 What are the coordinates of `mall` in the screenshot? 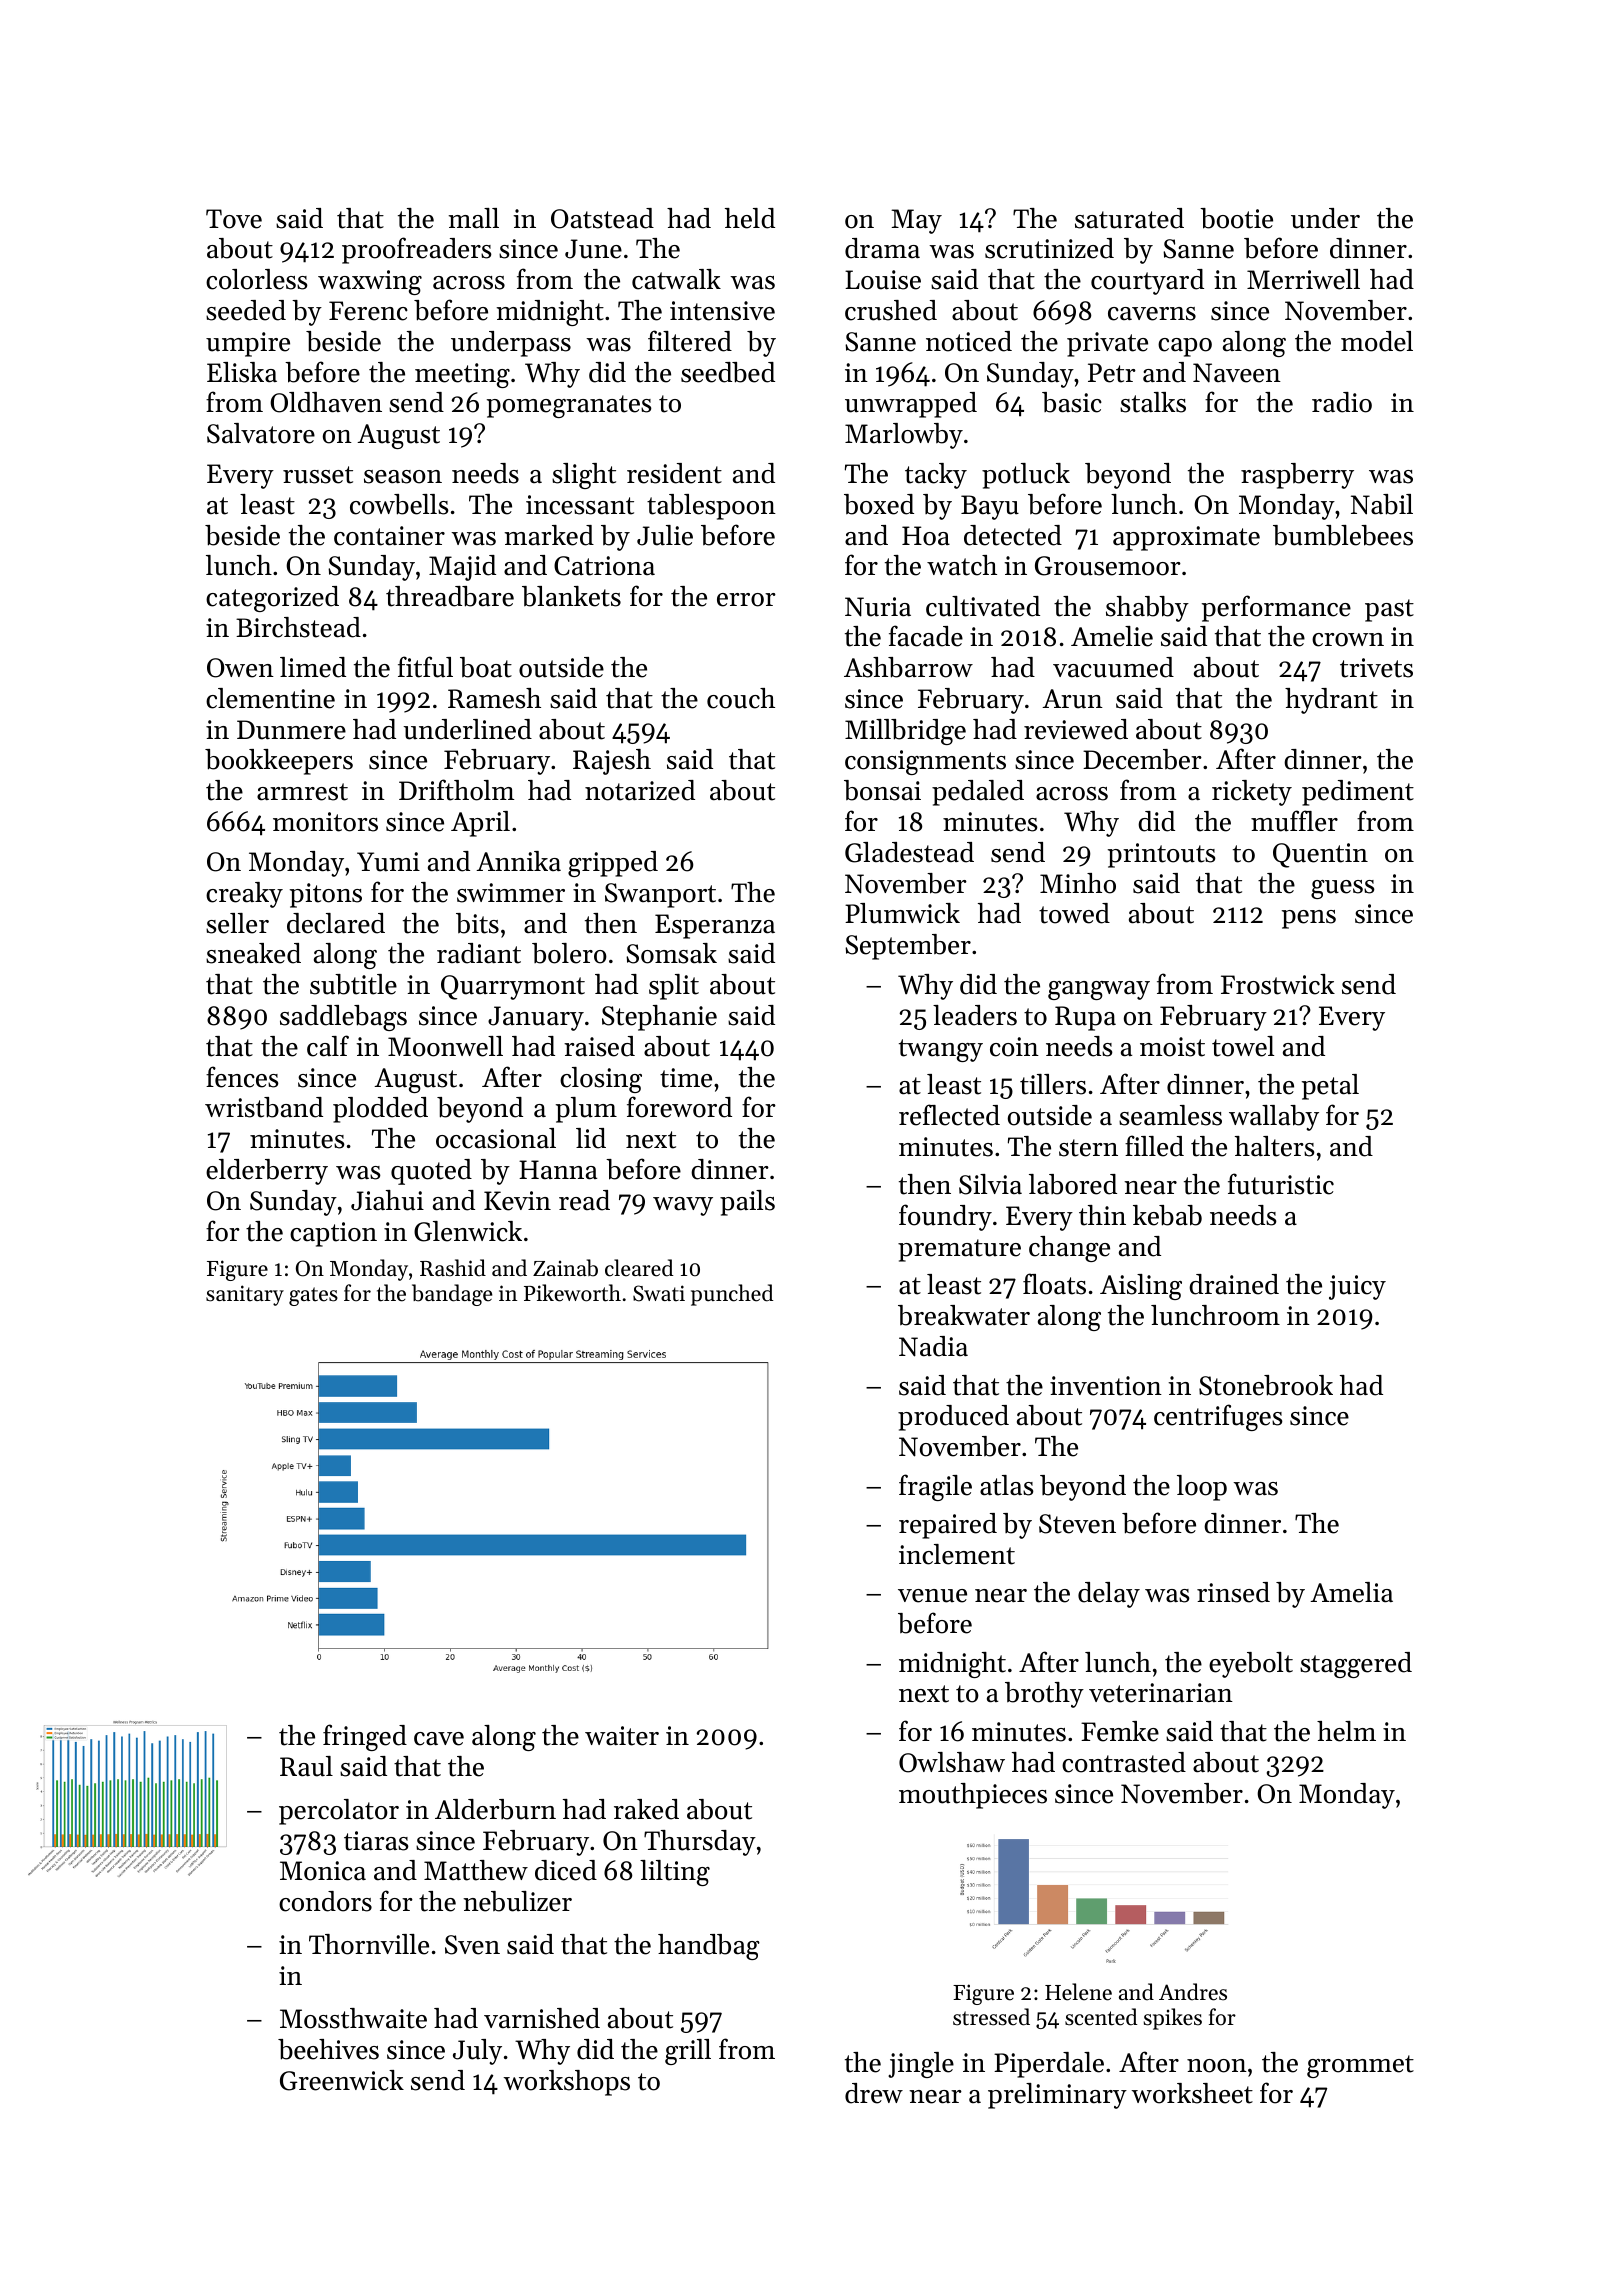 It's located at (474, 218).
